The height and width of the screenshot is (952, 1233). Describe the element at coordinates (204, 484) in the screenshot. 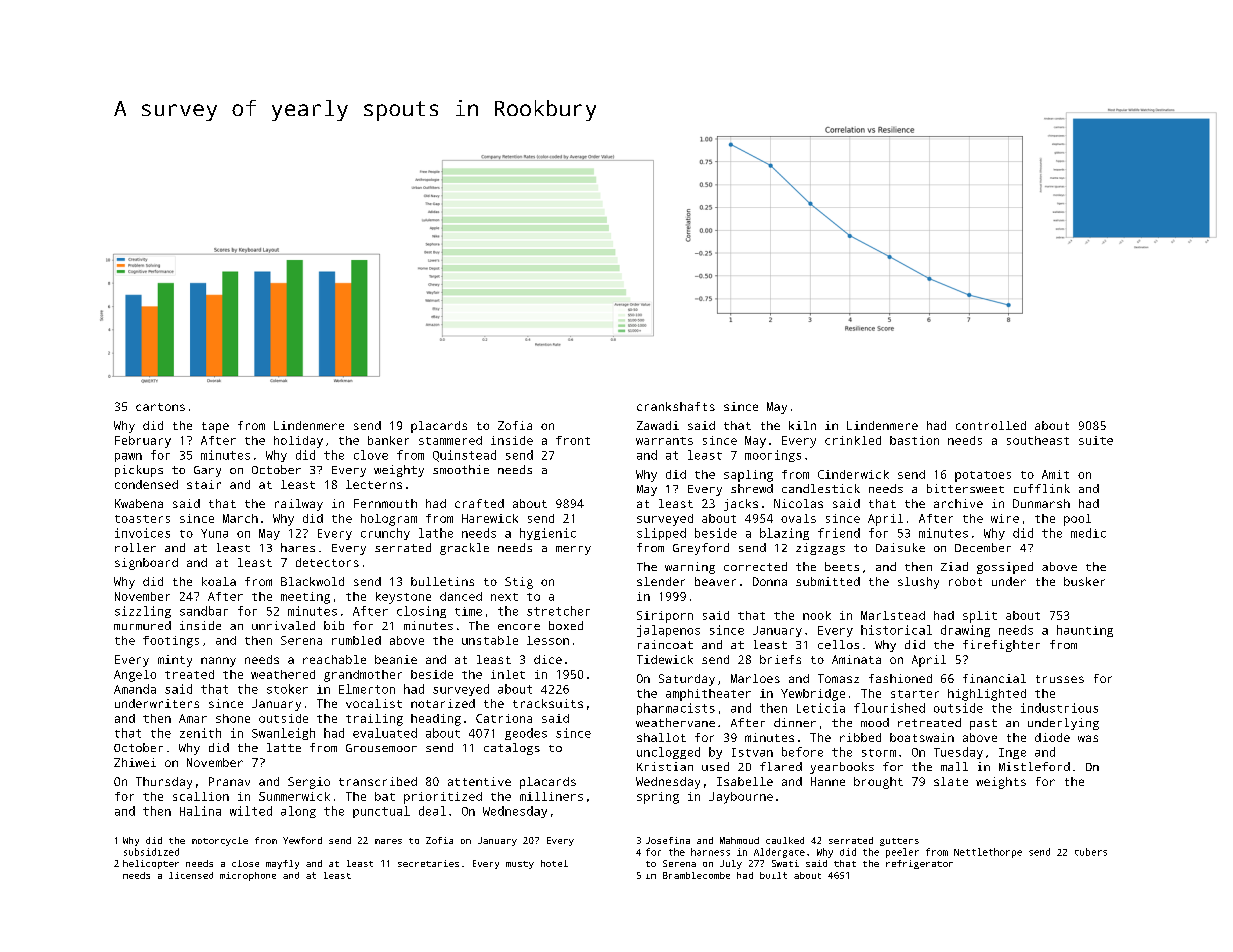

I see `stair` at that location.
